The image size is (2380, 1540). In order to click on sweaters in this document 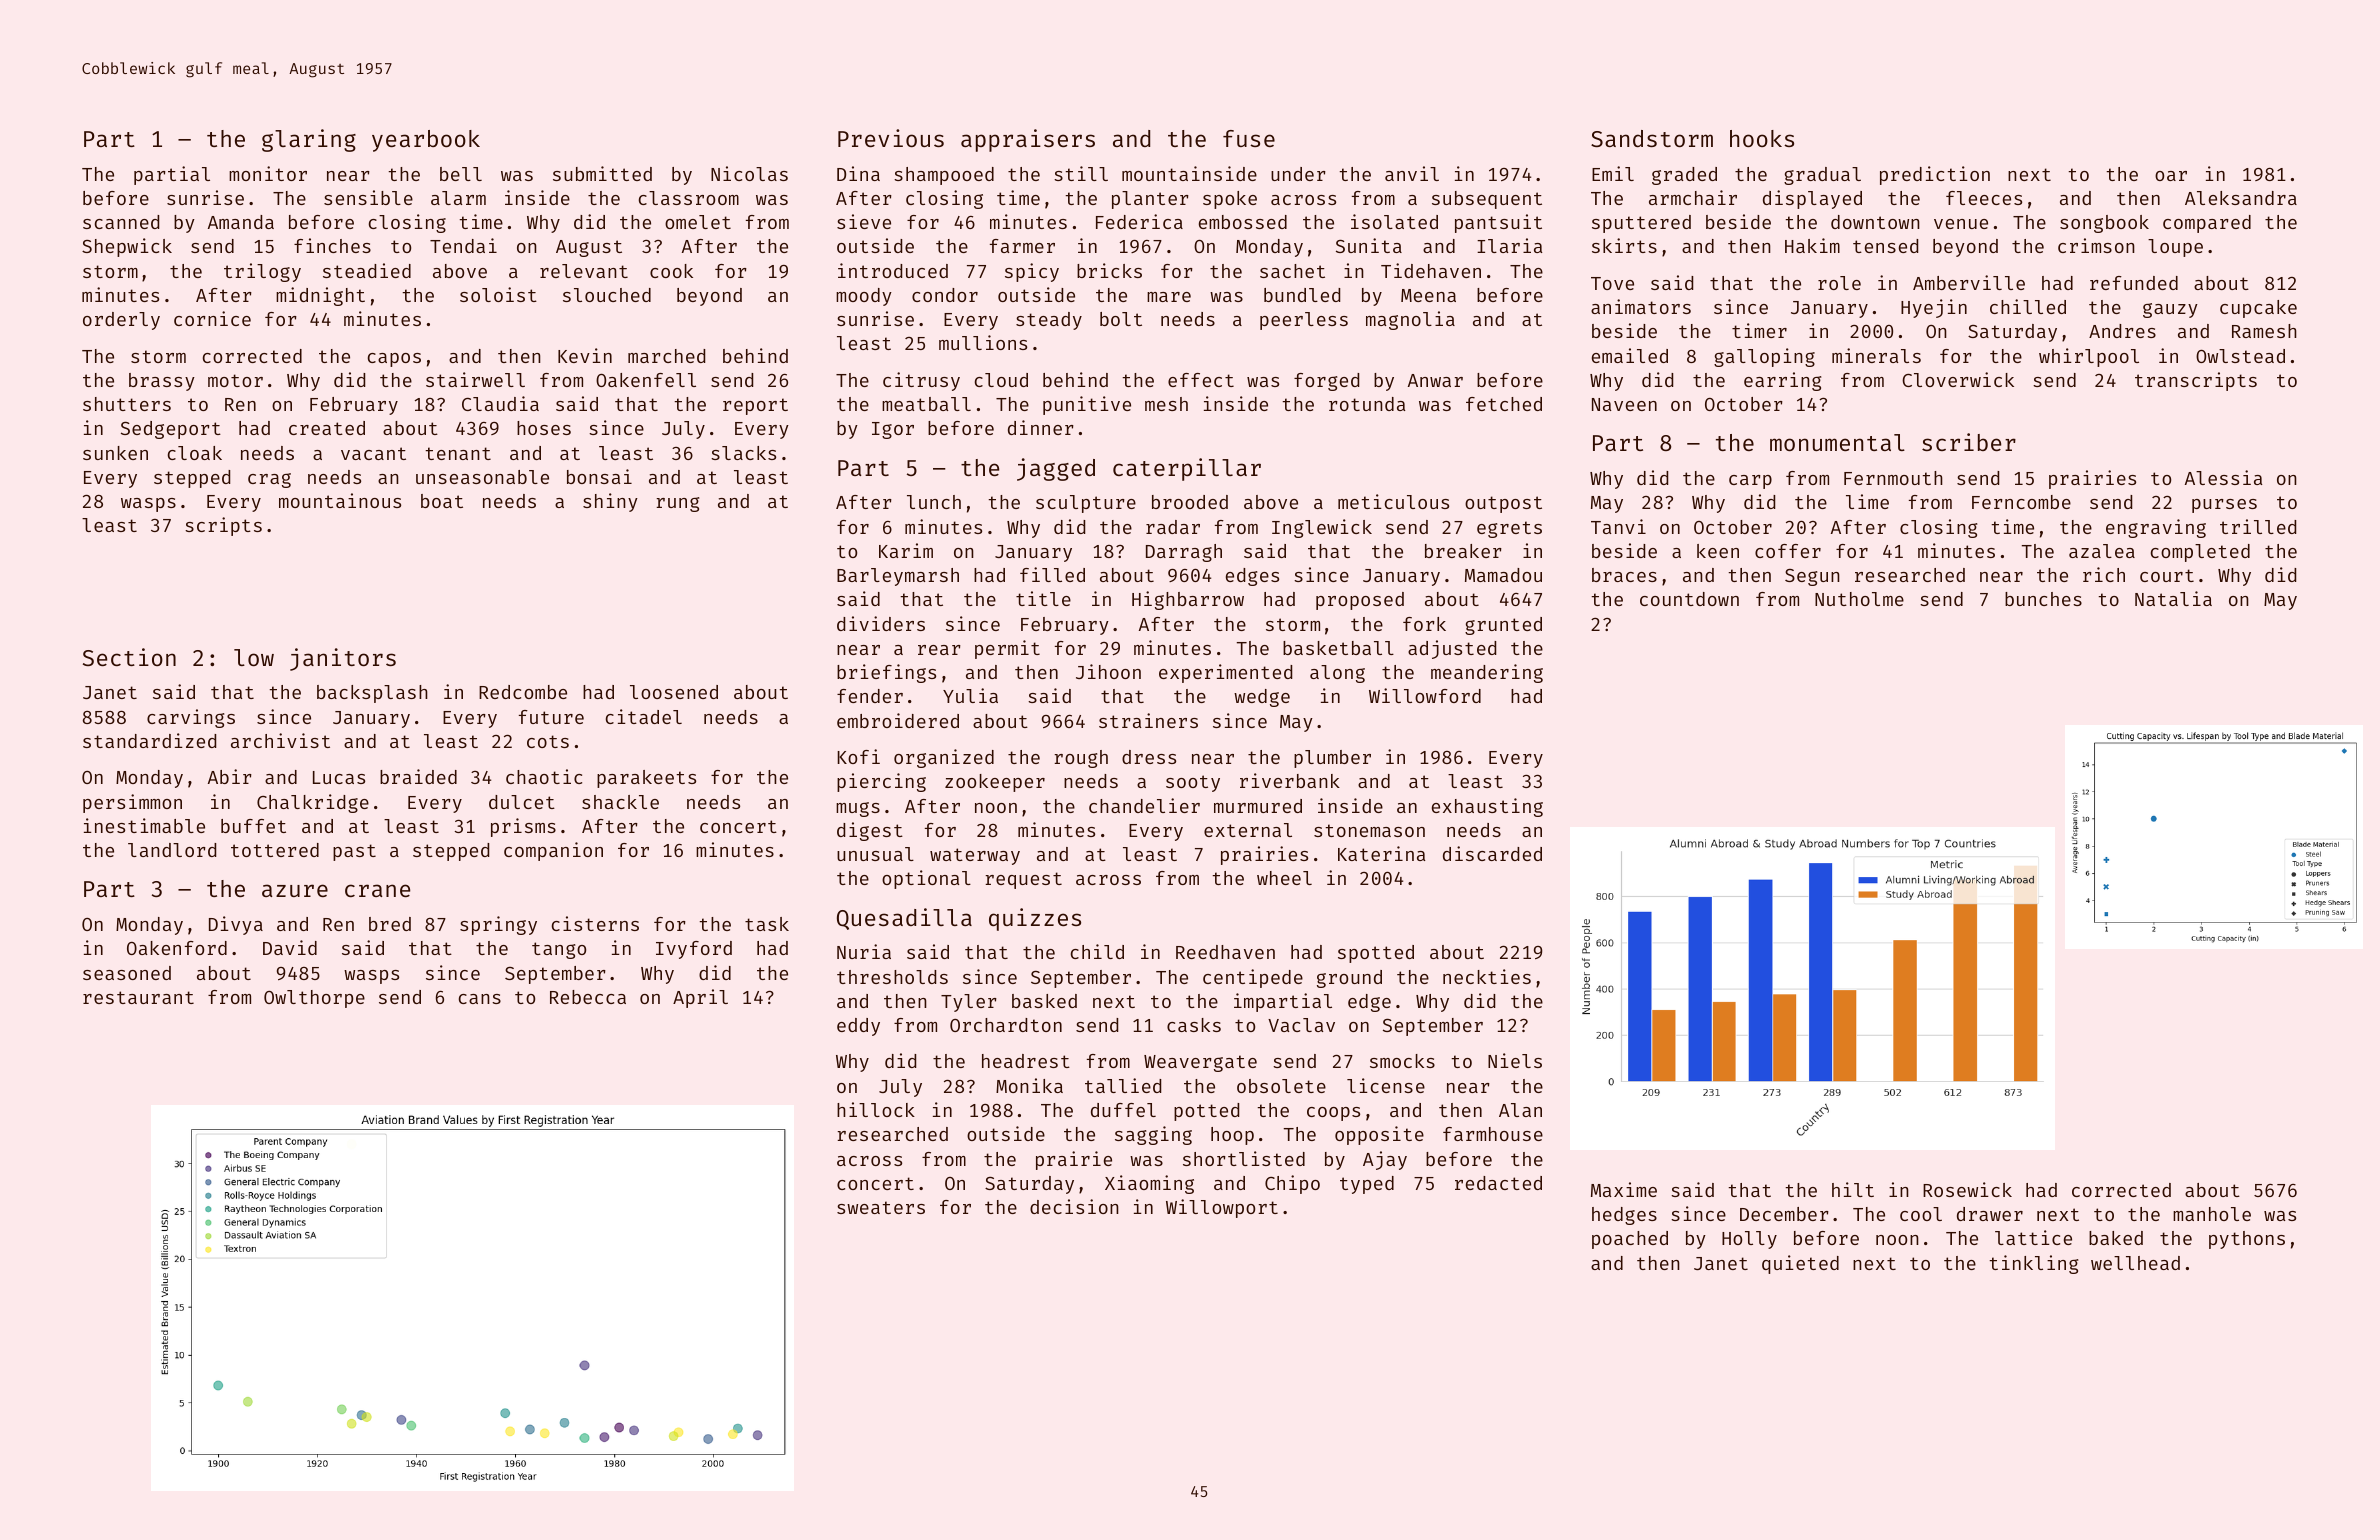, I will do `click(881, 1207)`.
